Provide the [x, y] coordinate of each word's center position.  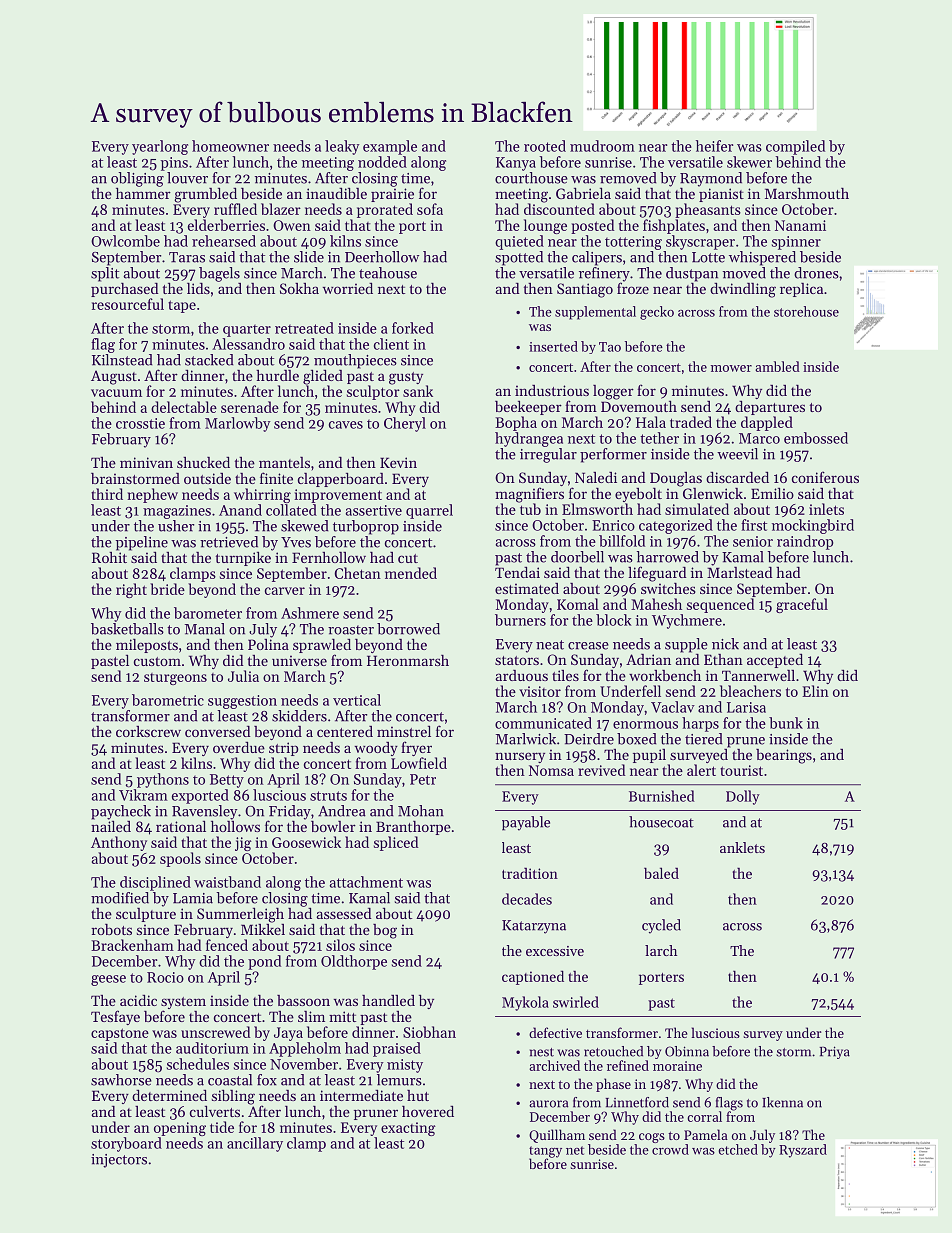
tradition [530, 873]
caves [346, 425]
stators [517, 660]
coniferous [825, 477]
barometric [168, 700]
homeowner [230, 146]
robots [111, 929]
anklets [742, 847]
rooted [545, 146]
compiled [795, 147]
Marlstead [739, 572]
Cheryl [405, 424]
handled [388, 1000]
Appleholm [305, 1049]
